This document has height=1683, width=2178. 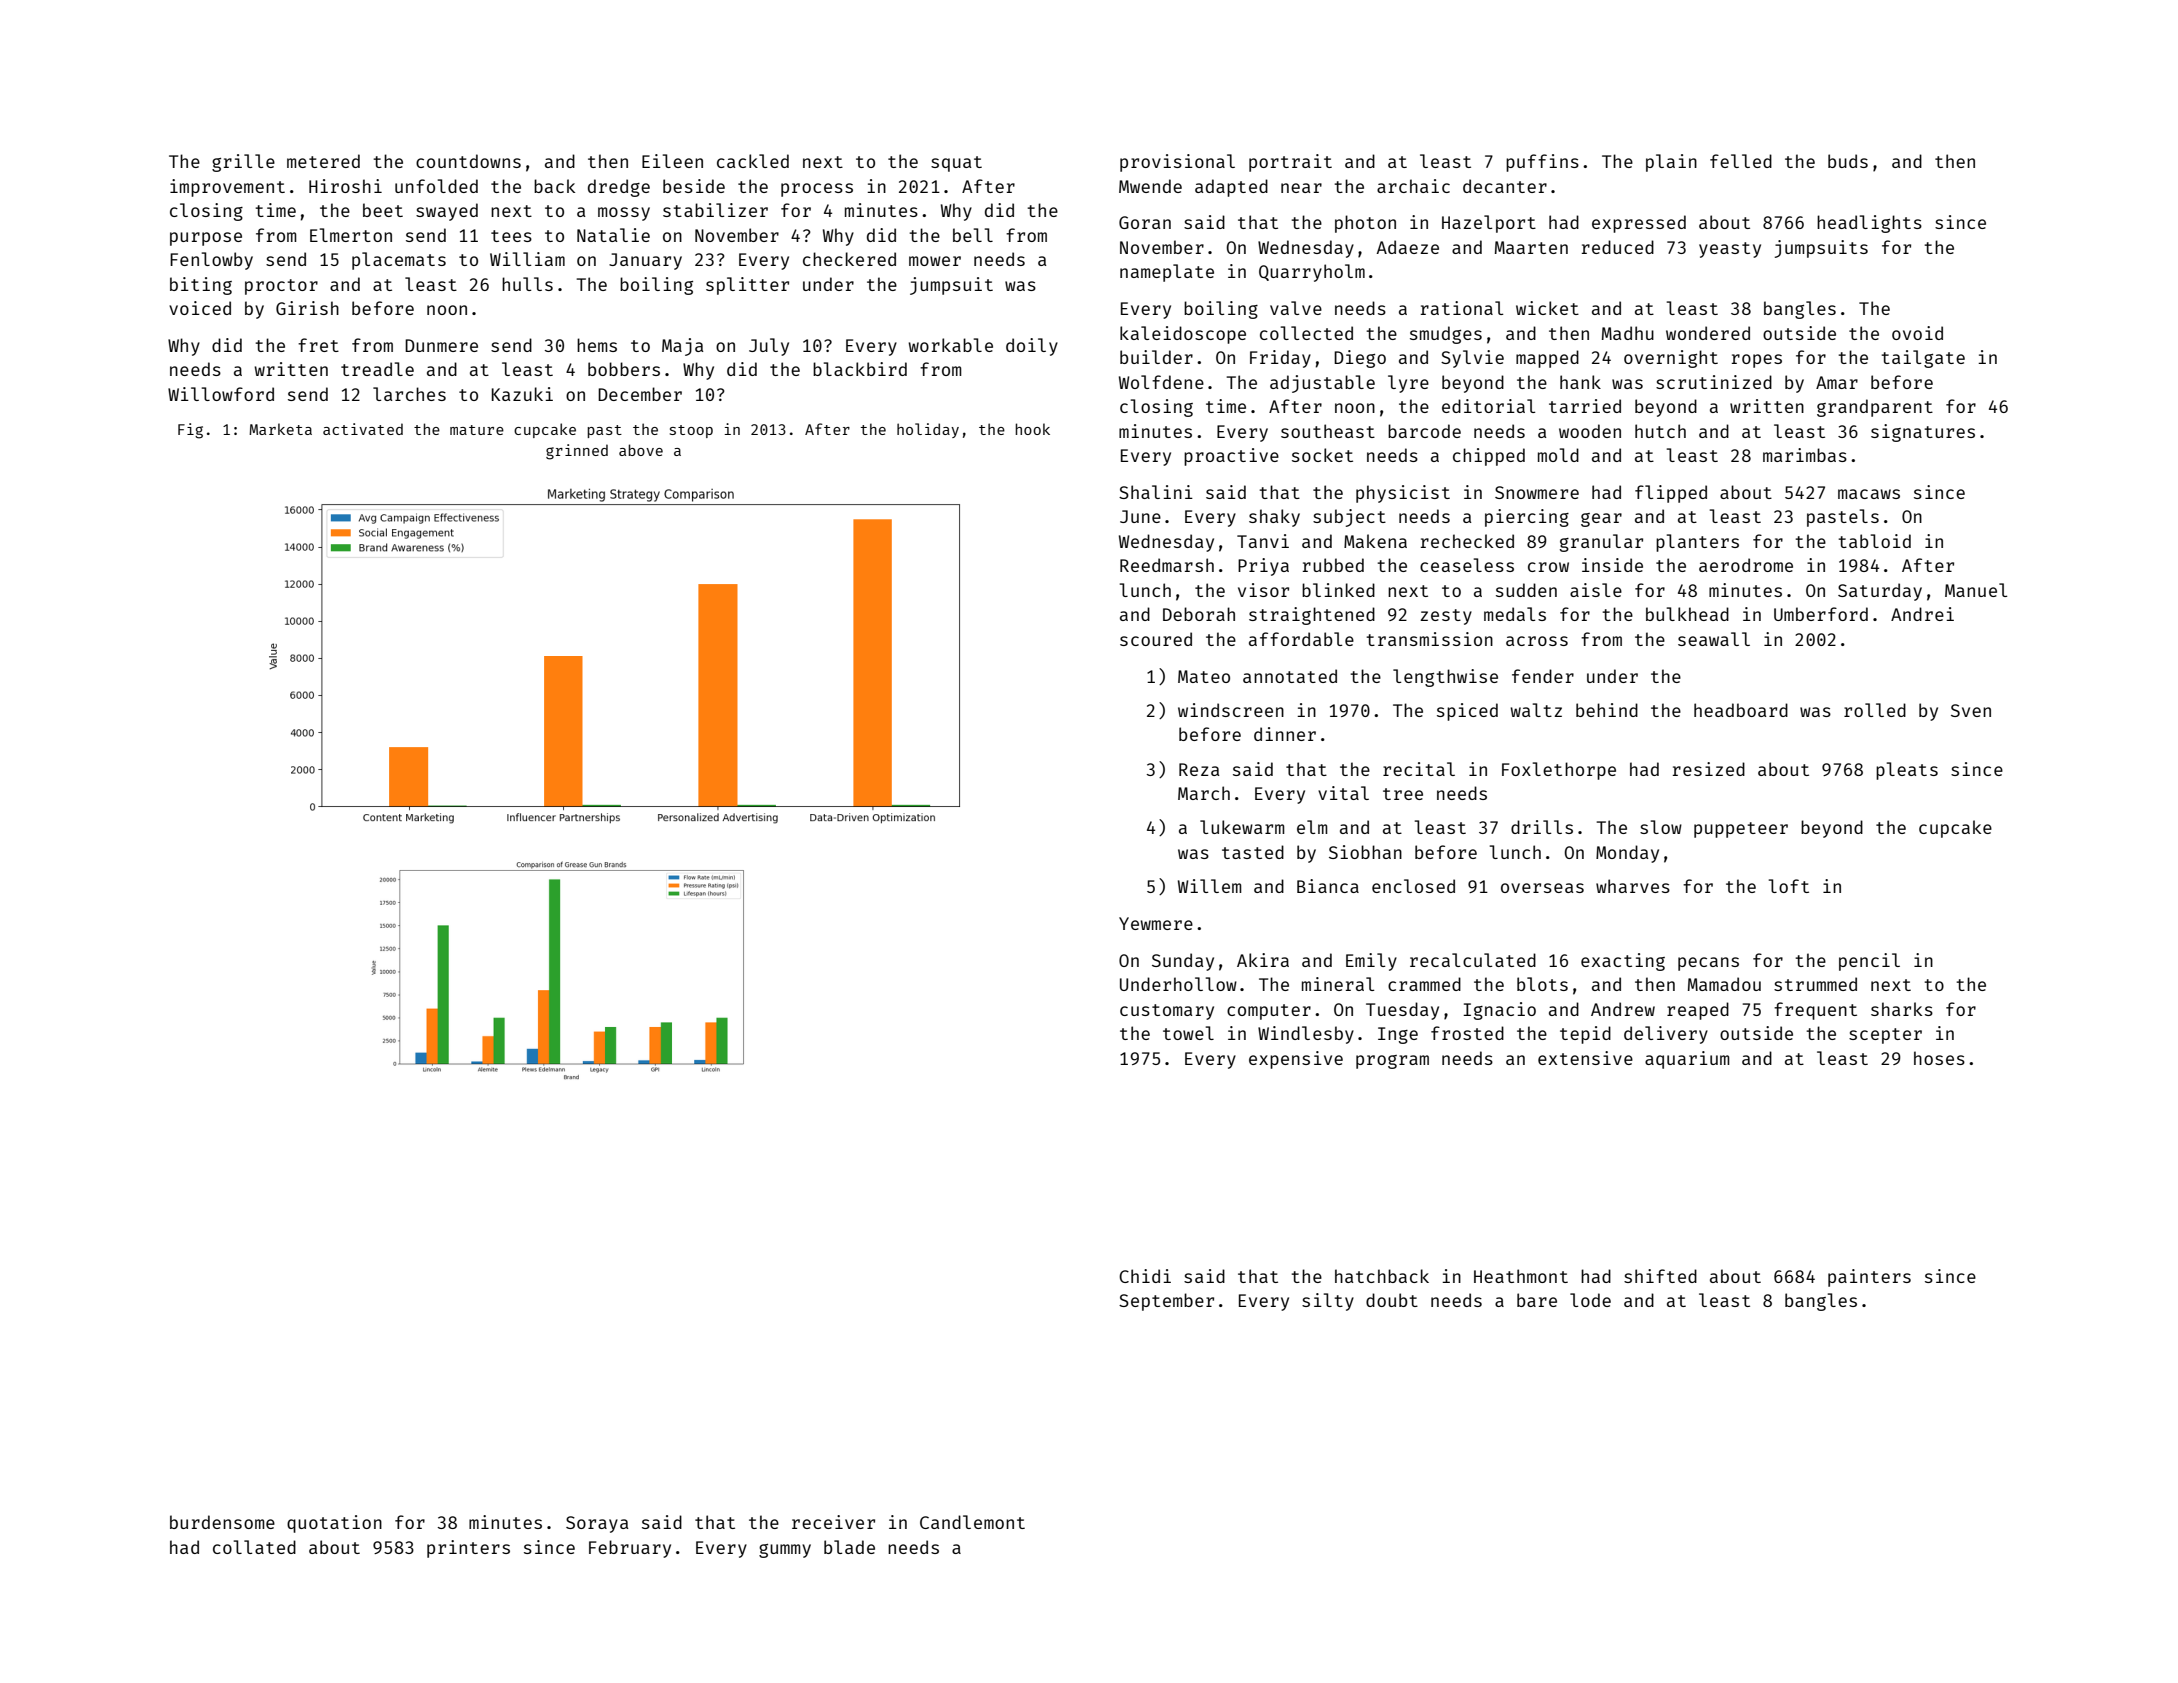 I want to click on scoured, so click(x=1156, y=639).
